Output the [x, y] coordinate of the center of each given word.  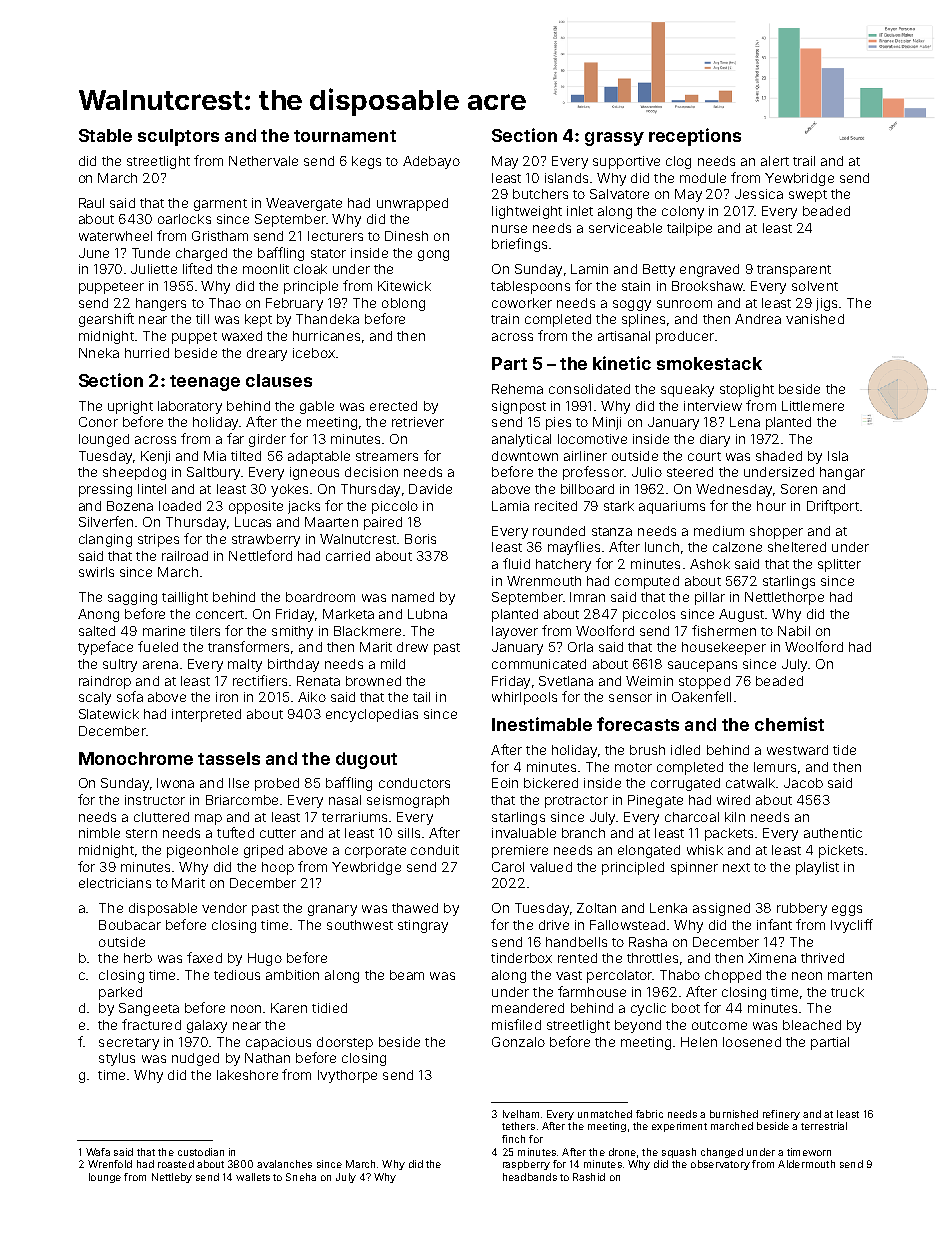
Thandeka [327, 319]
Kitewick [404, 286]
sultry [120, 665]
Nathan [267, 1058]
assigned [721, 909]
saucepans [702, 666]
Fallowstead [627, 925]
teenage [205, 383]
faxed [204, 957]
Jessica [759, 194]
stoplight [747, 390]
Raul [91, 203]
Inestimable [542, 724]
